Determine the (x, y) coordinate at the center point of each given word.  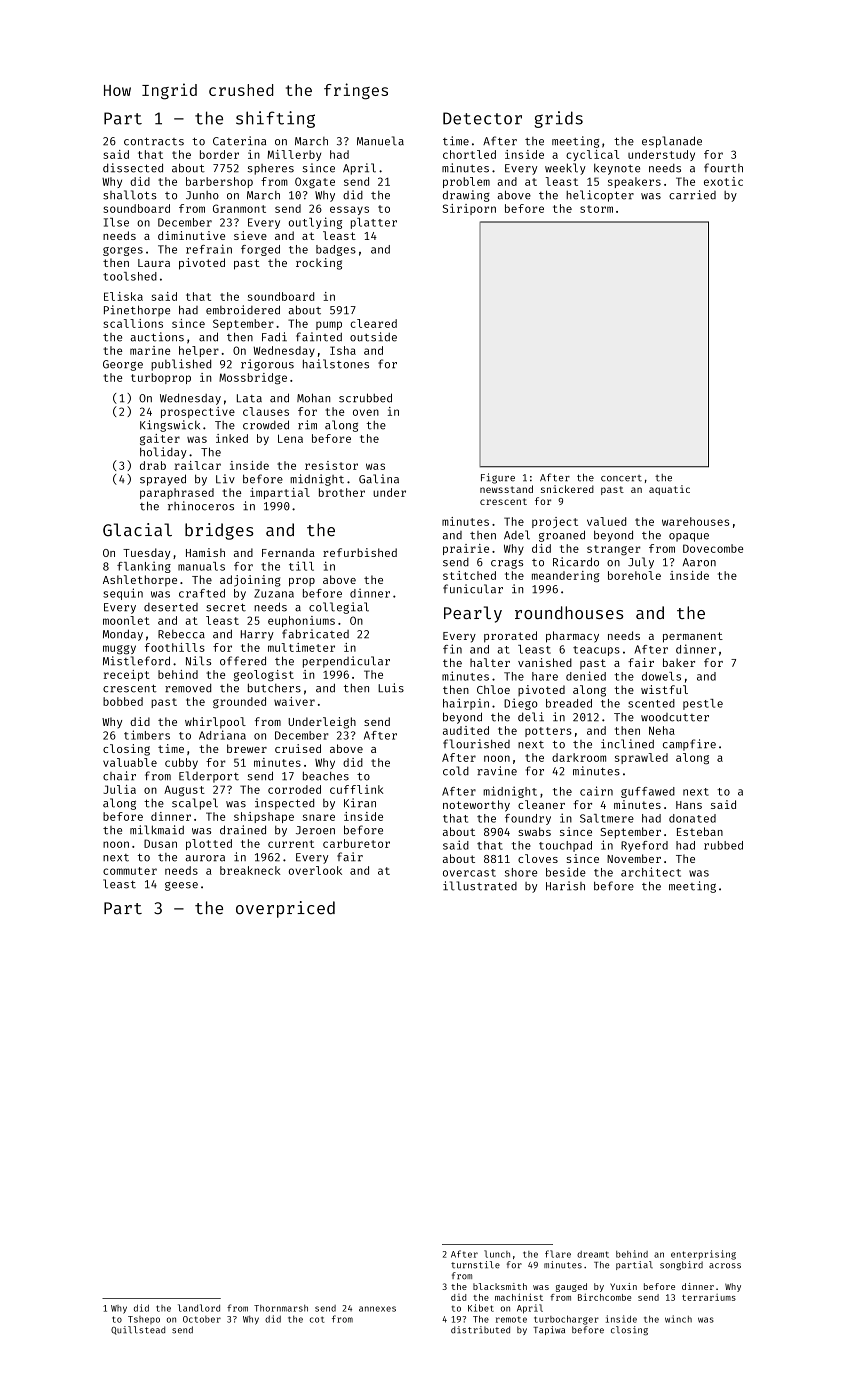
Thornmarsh (281, 1308)
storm (596, 209)
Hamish (205, 552)
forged (260, 250)
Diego (521, 704)
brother (342, 492)
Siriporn (469, 209)
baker (679, 662)
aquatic (669, 490)
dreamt (593, 1254)
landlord (199, 1308)
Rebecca (181, 634)
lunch (497, 1254)
